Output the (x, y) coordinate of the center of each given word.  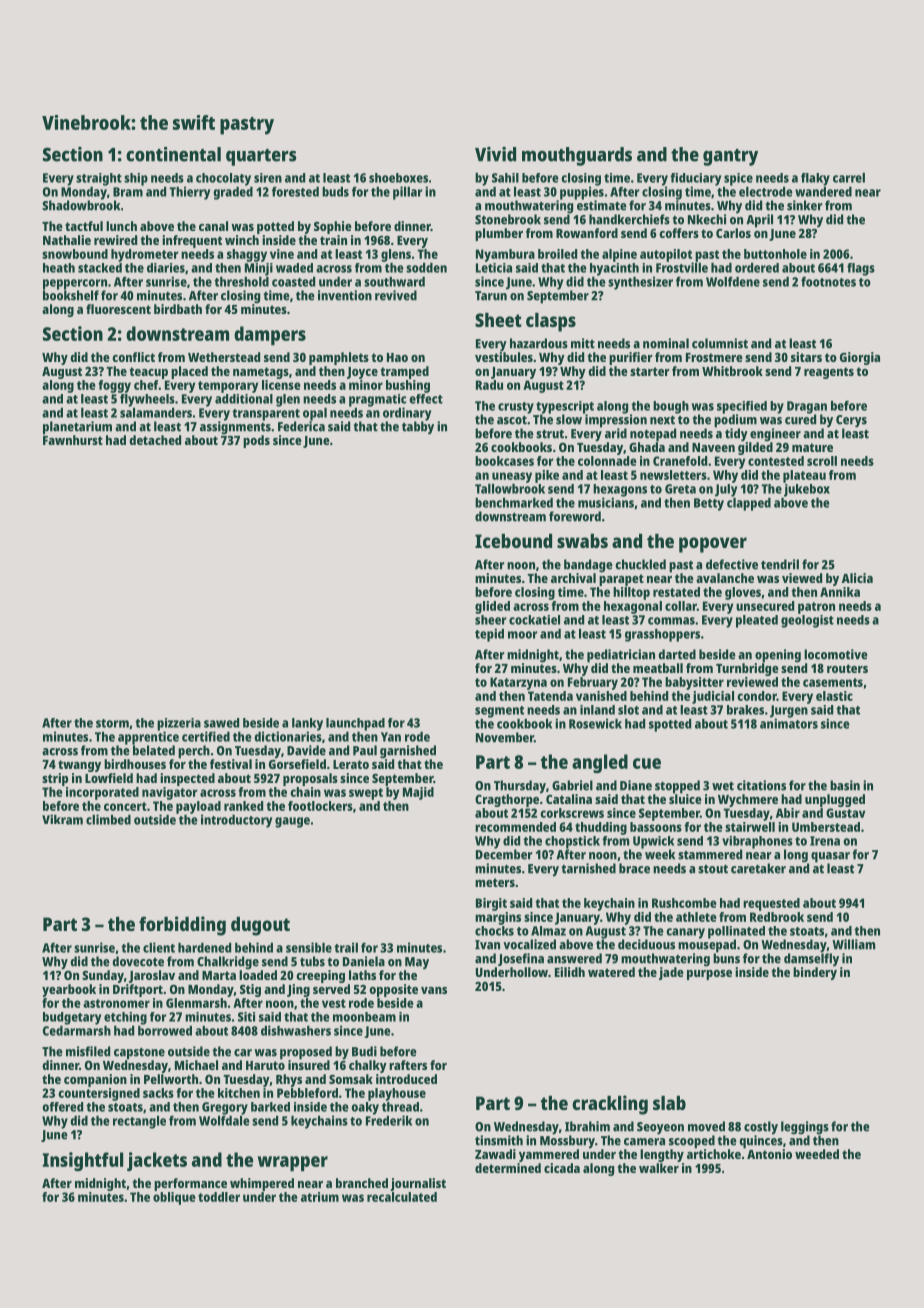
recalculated (402, 1197)
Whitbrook (732, 371)
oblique (174, 1198)
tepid (489, 635)
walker (659, 1168)
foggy (114, 386)
